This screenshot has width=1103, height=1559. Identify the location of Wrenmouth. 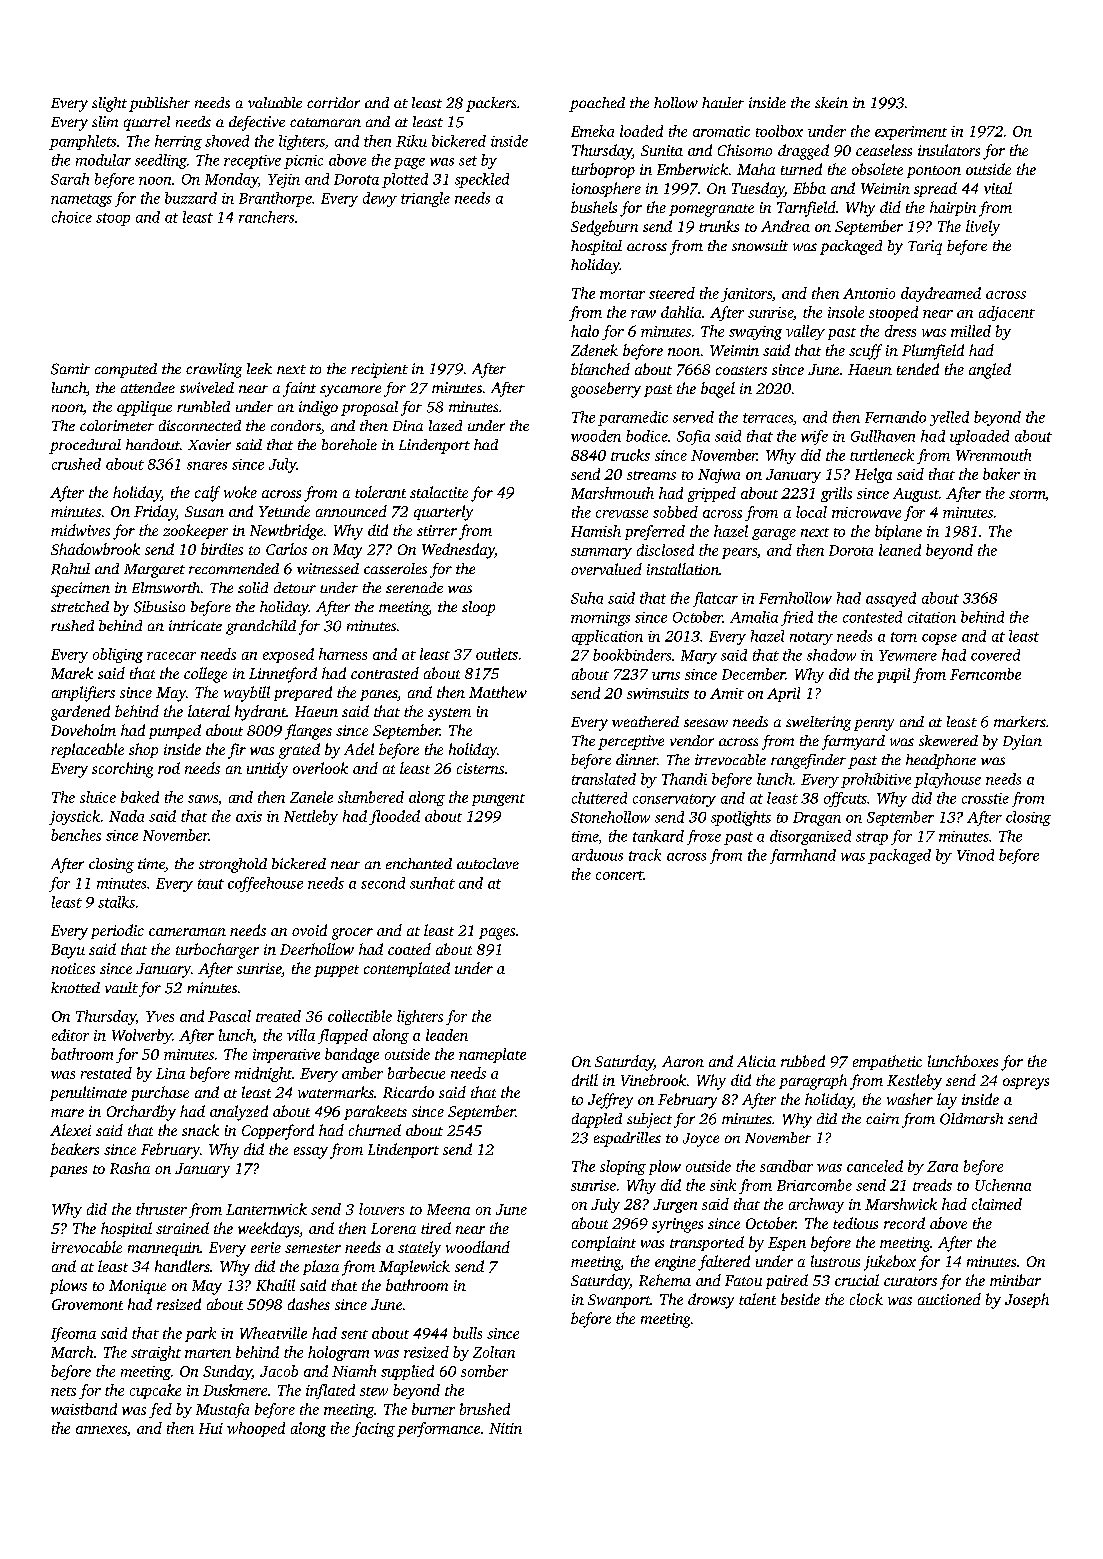
(993, 455).
